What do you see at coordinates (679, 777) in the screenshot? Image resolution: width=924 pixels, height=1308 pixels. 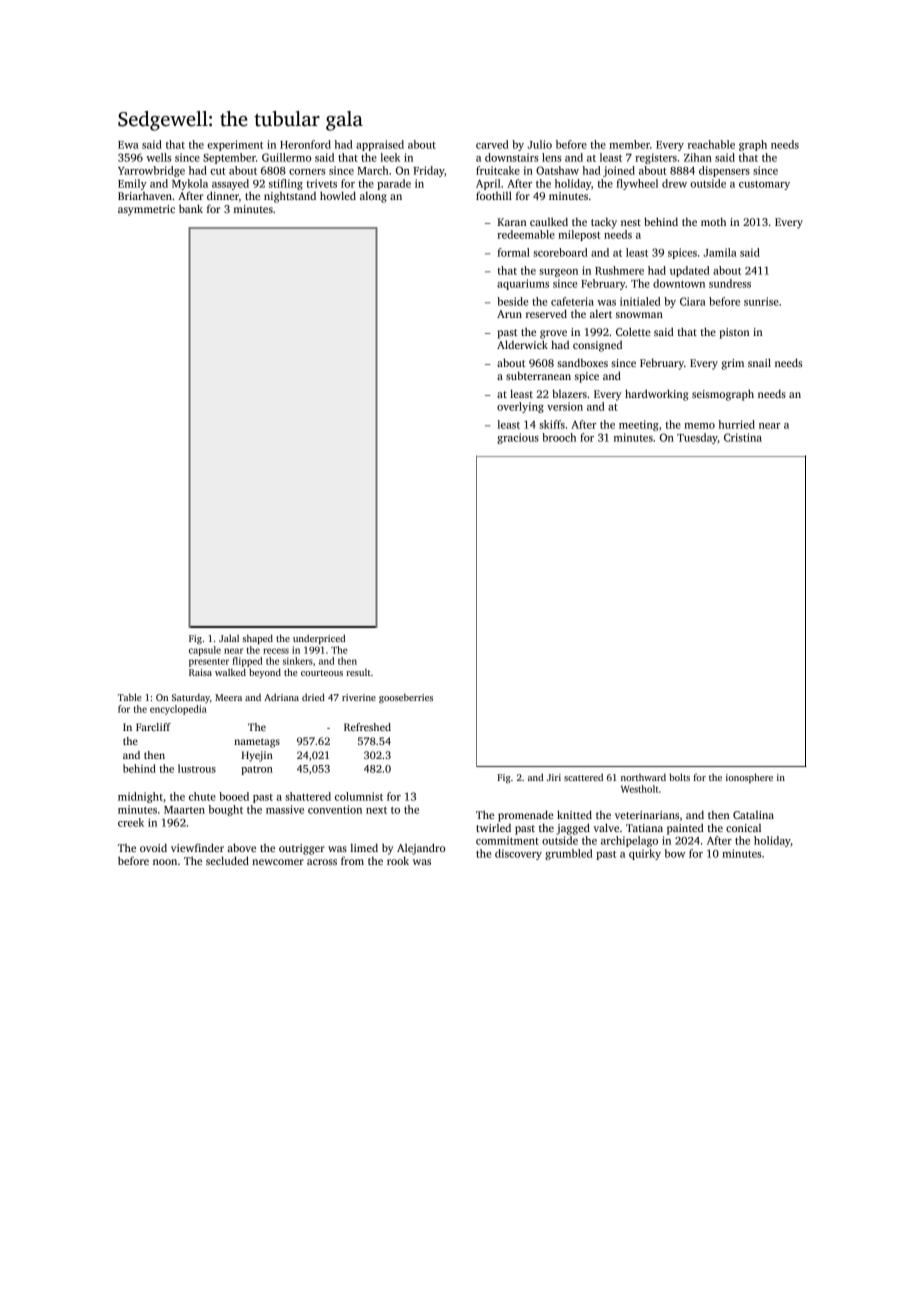 I see `bolts` at bounding box center [679, 777].
